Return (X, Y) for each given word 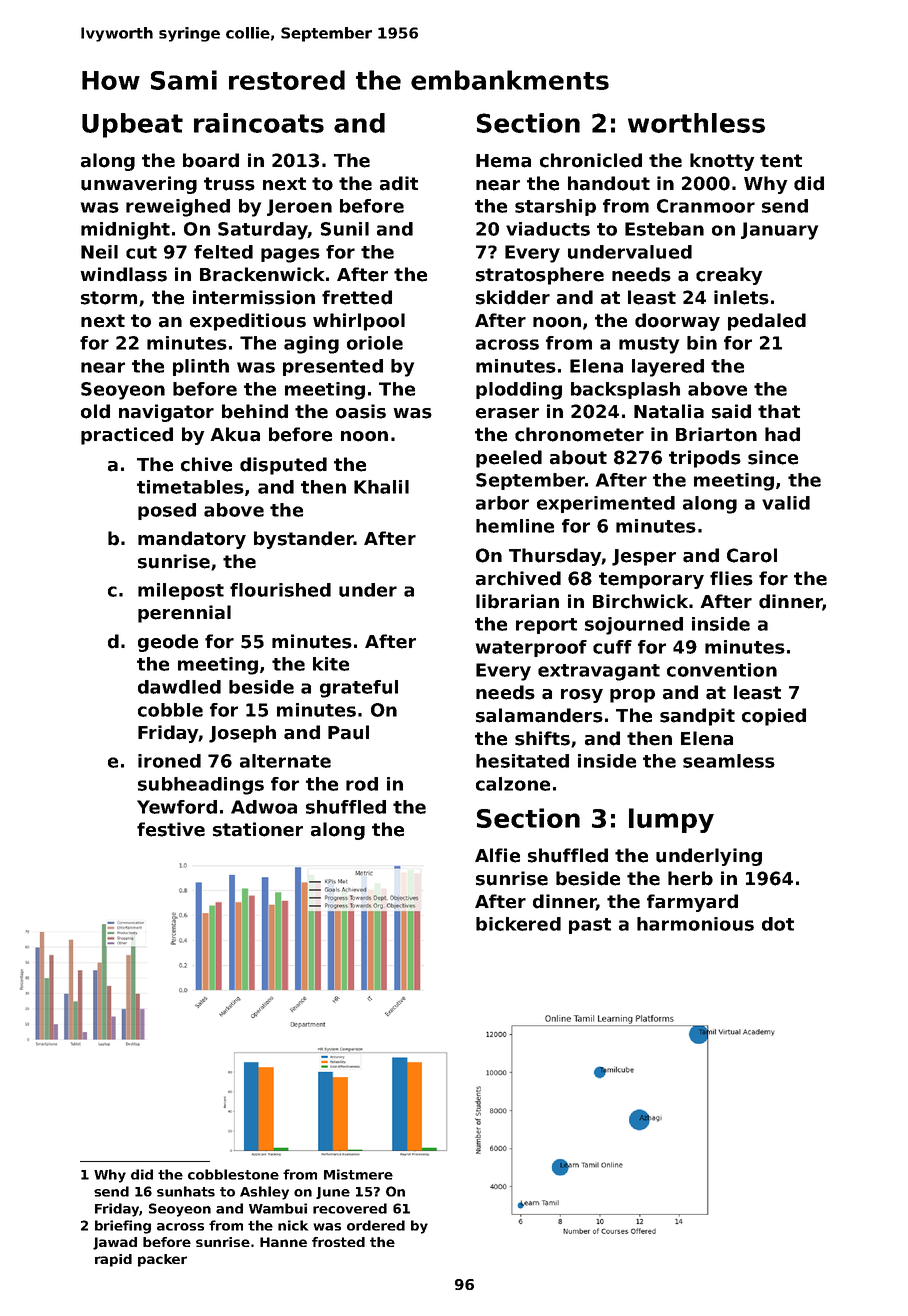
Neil (99, 252)
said (731, 411)
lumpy (671, 820)
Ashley (264, 1193)
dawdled (179, 687)
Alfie (497, 855)
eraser (507, 413)
